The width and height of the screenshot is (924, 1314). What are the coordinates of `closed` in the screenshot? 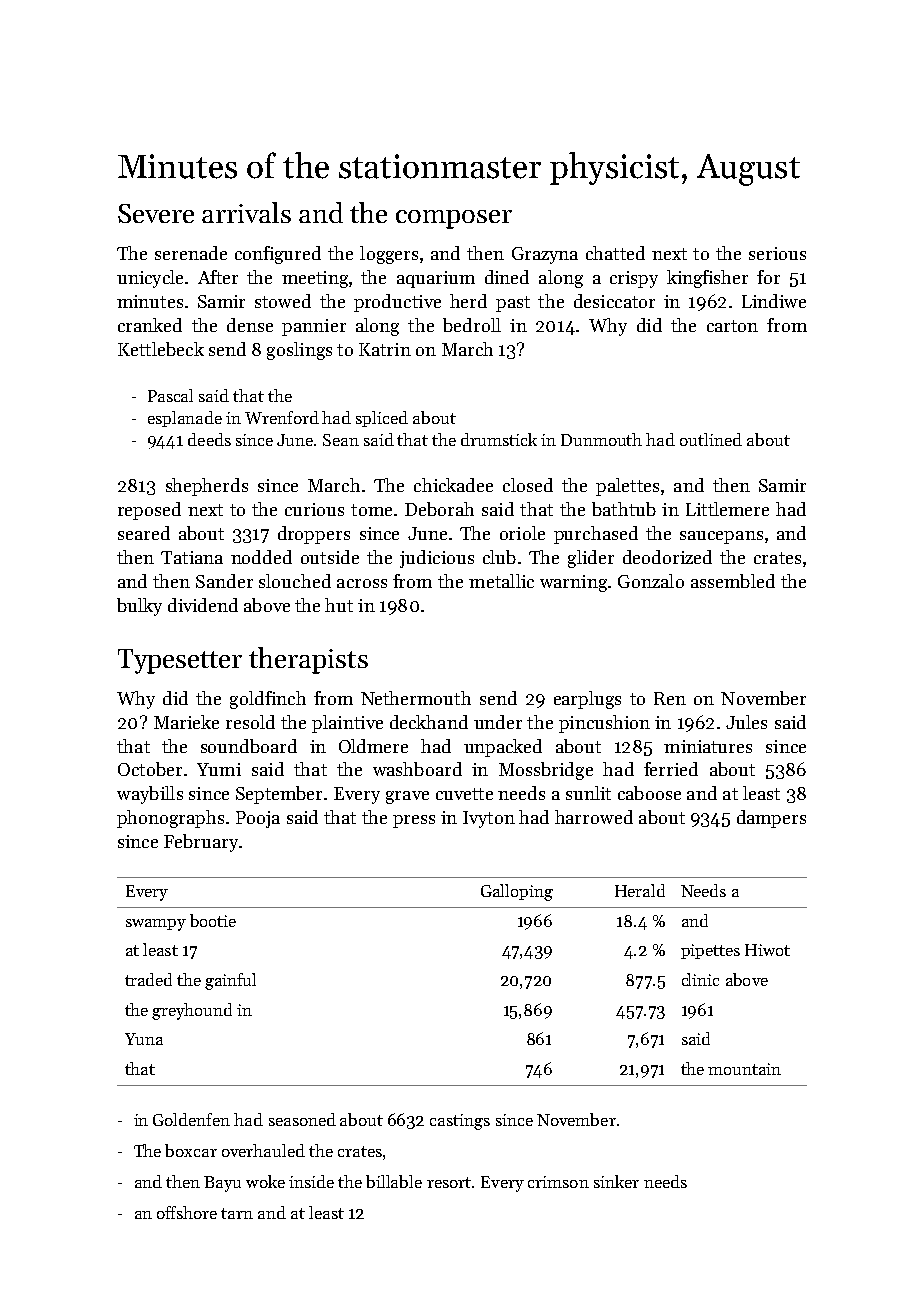 It's located at (528, 485).
